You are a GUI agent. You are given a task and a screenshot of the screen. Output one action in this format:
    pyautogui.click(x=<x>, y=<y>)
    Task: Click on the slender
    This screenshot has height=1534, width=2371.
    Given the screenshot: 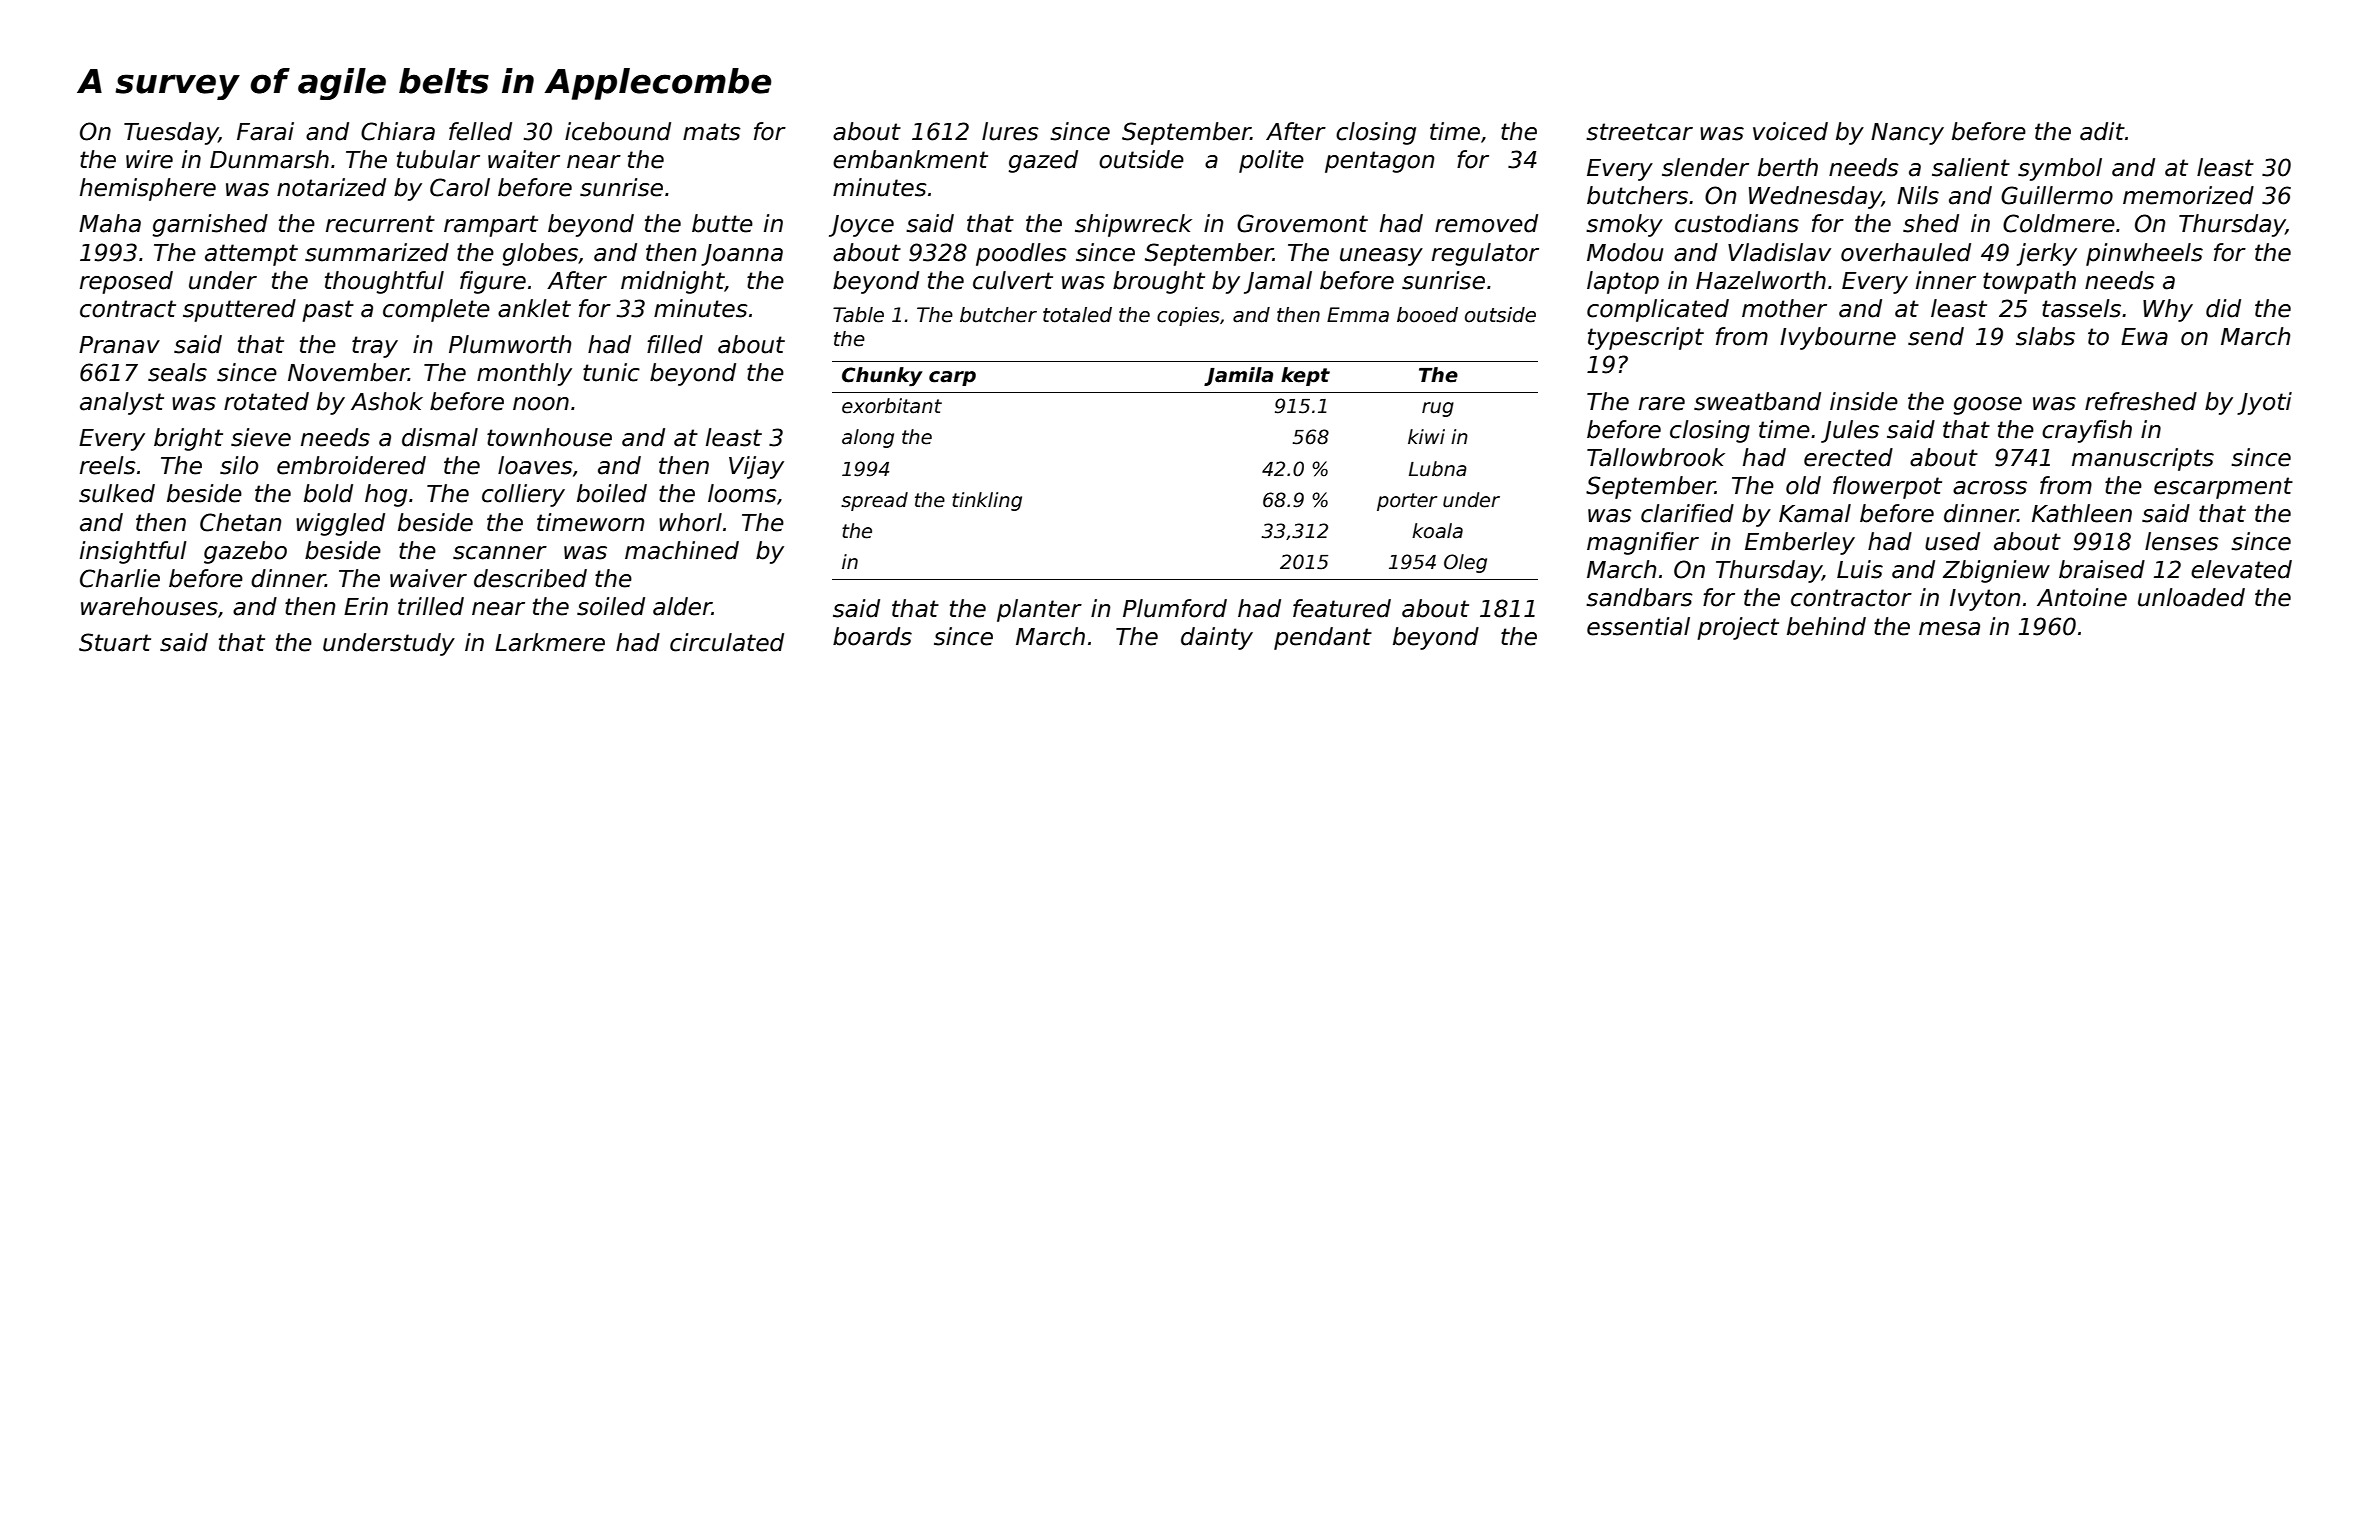 What is the action you would take?
    pyautogui.click(x=1705, y=167)
